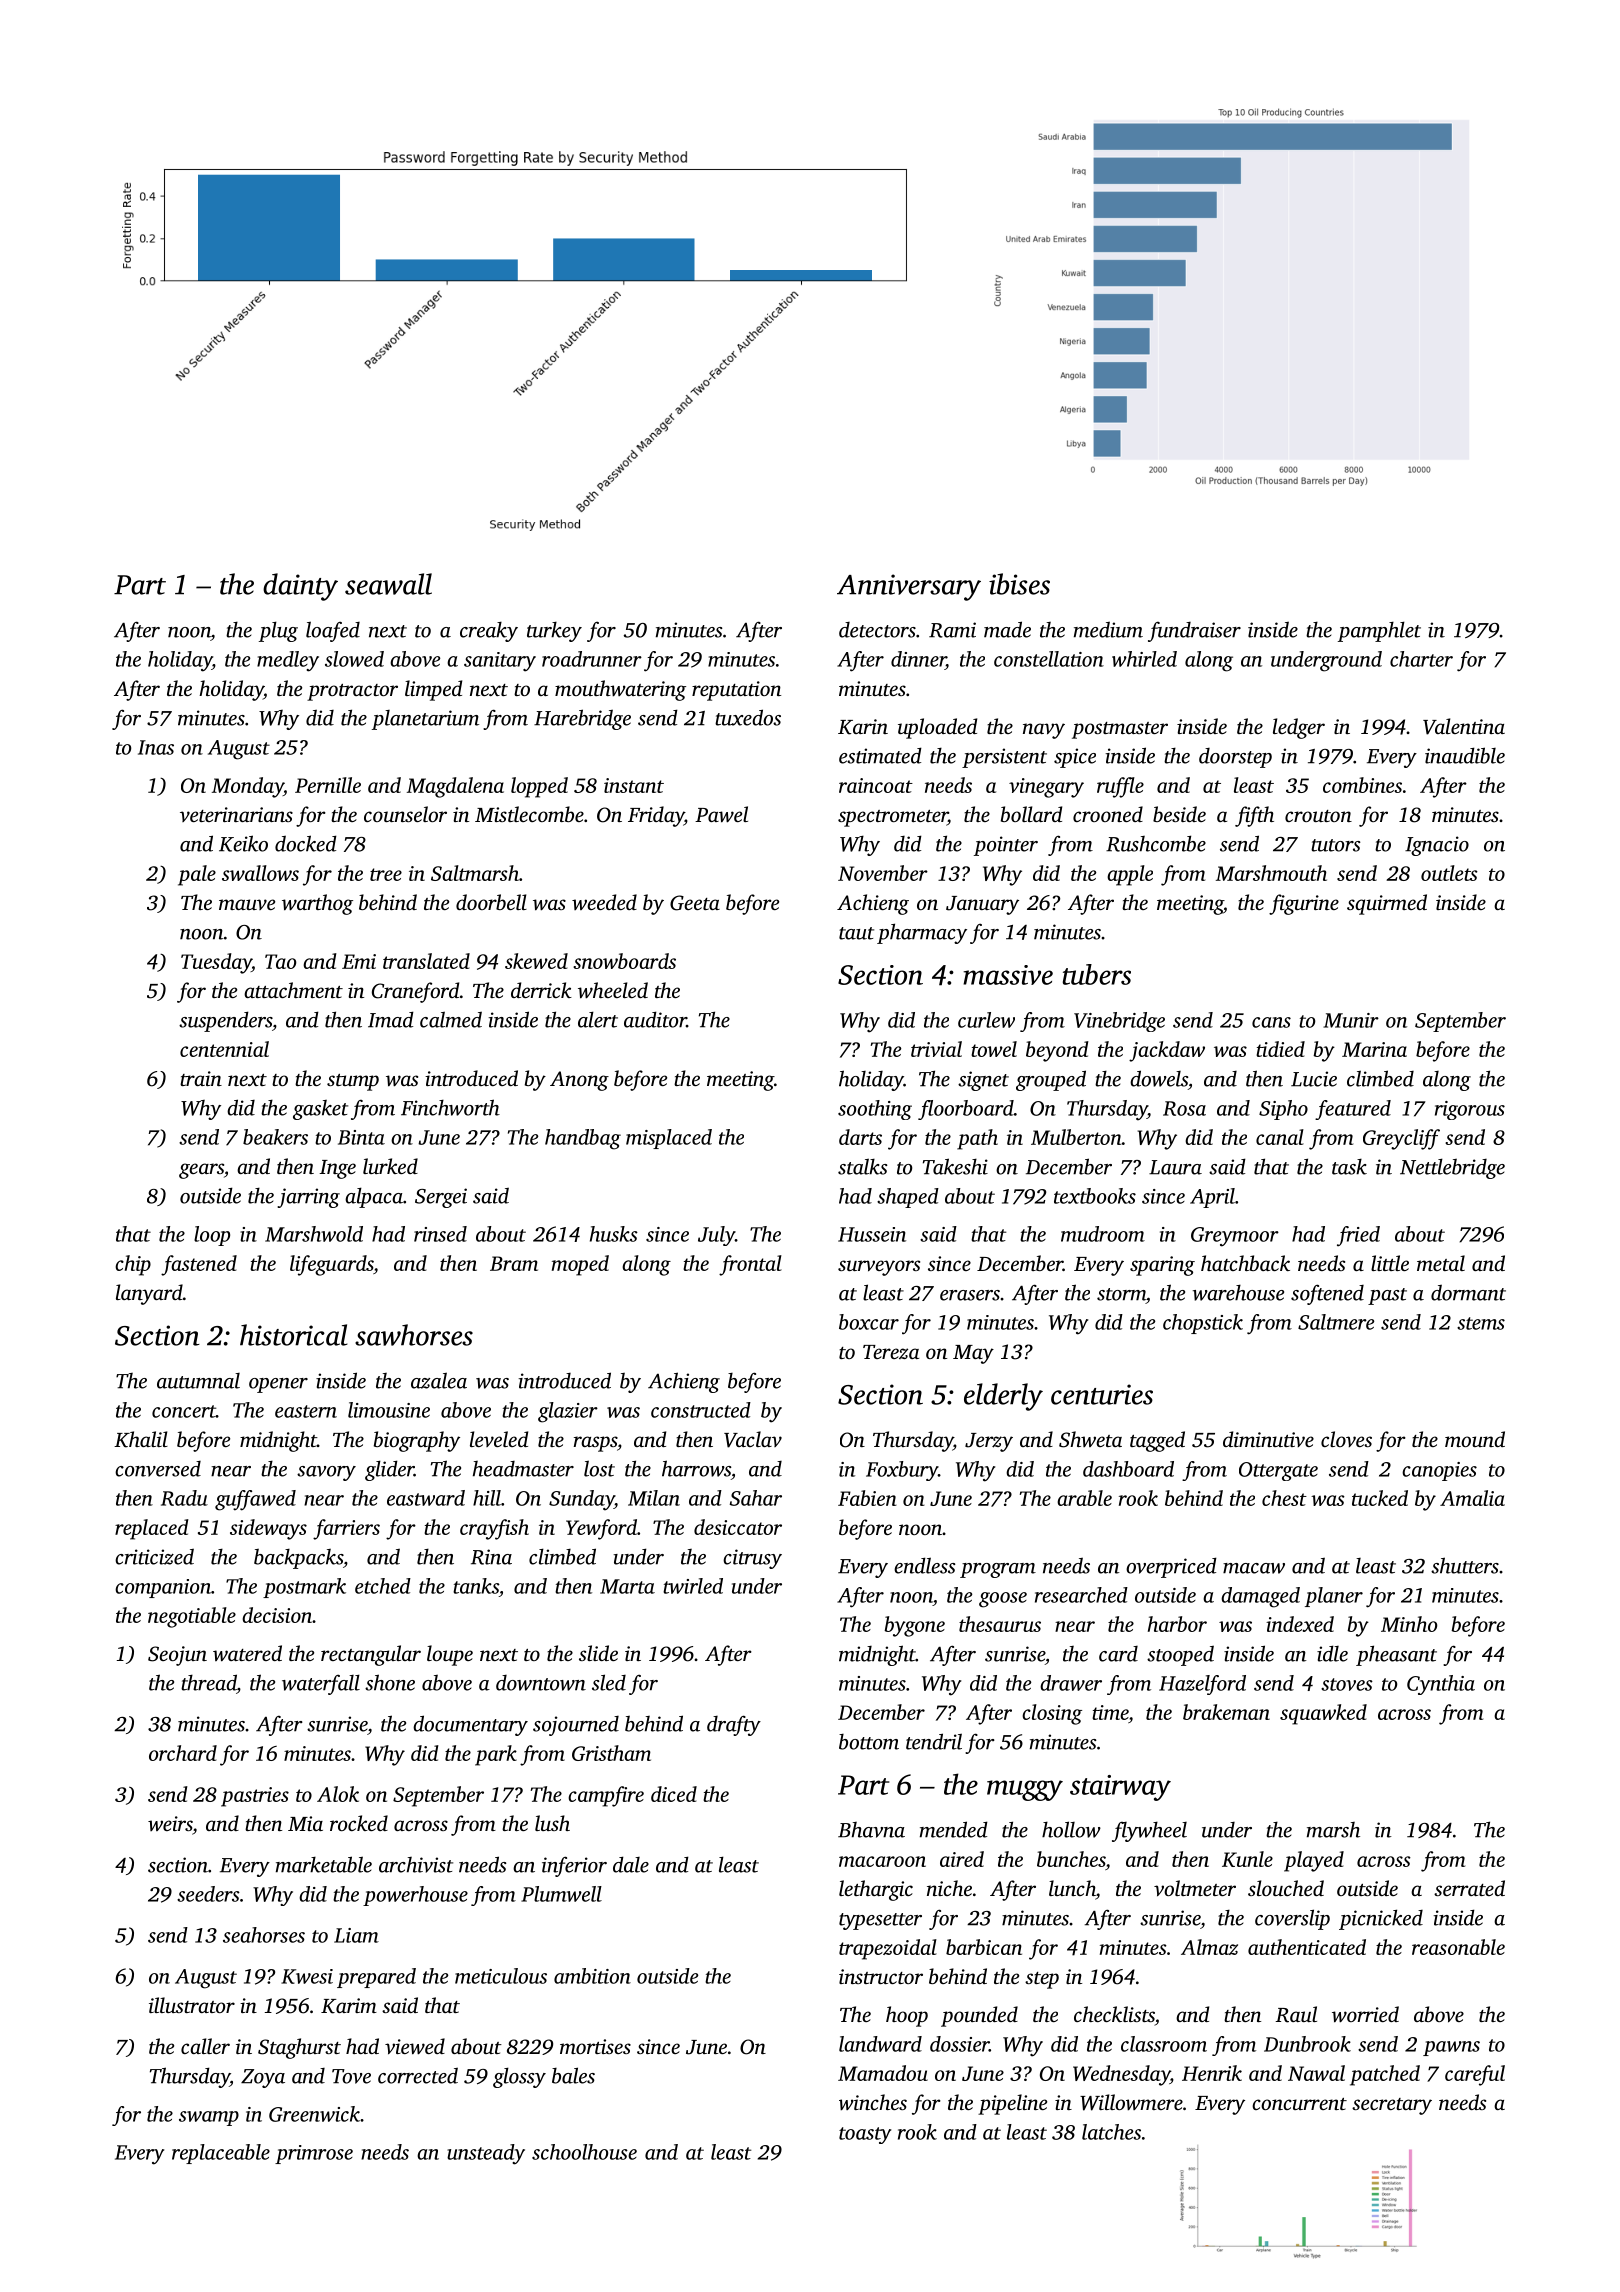 Image resolution: width=1620 pixels, height=2292 pixels. Describe the element at coordinates (1458, 1947) in the document. I see `reasonable` at that location.
